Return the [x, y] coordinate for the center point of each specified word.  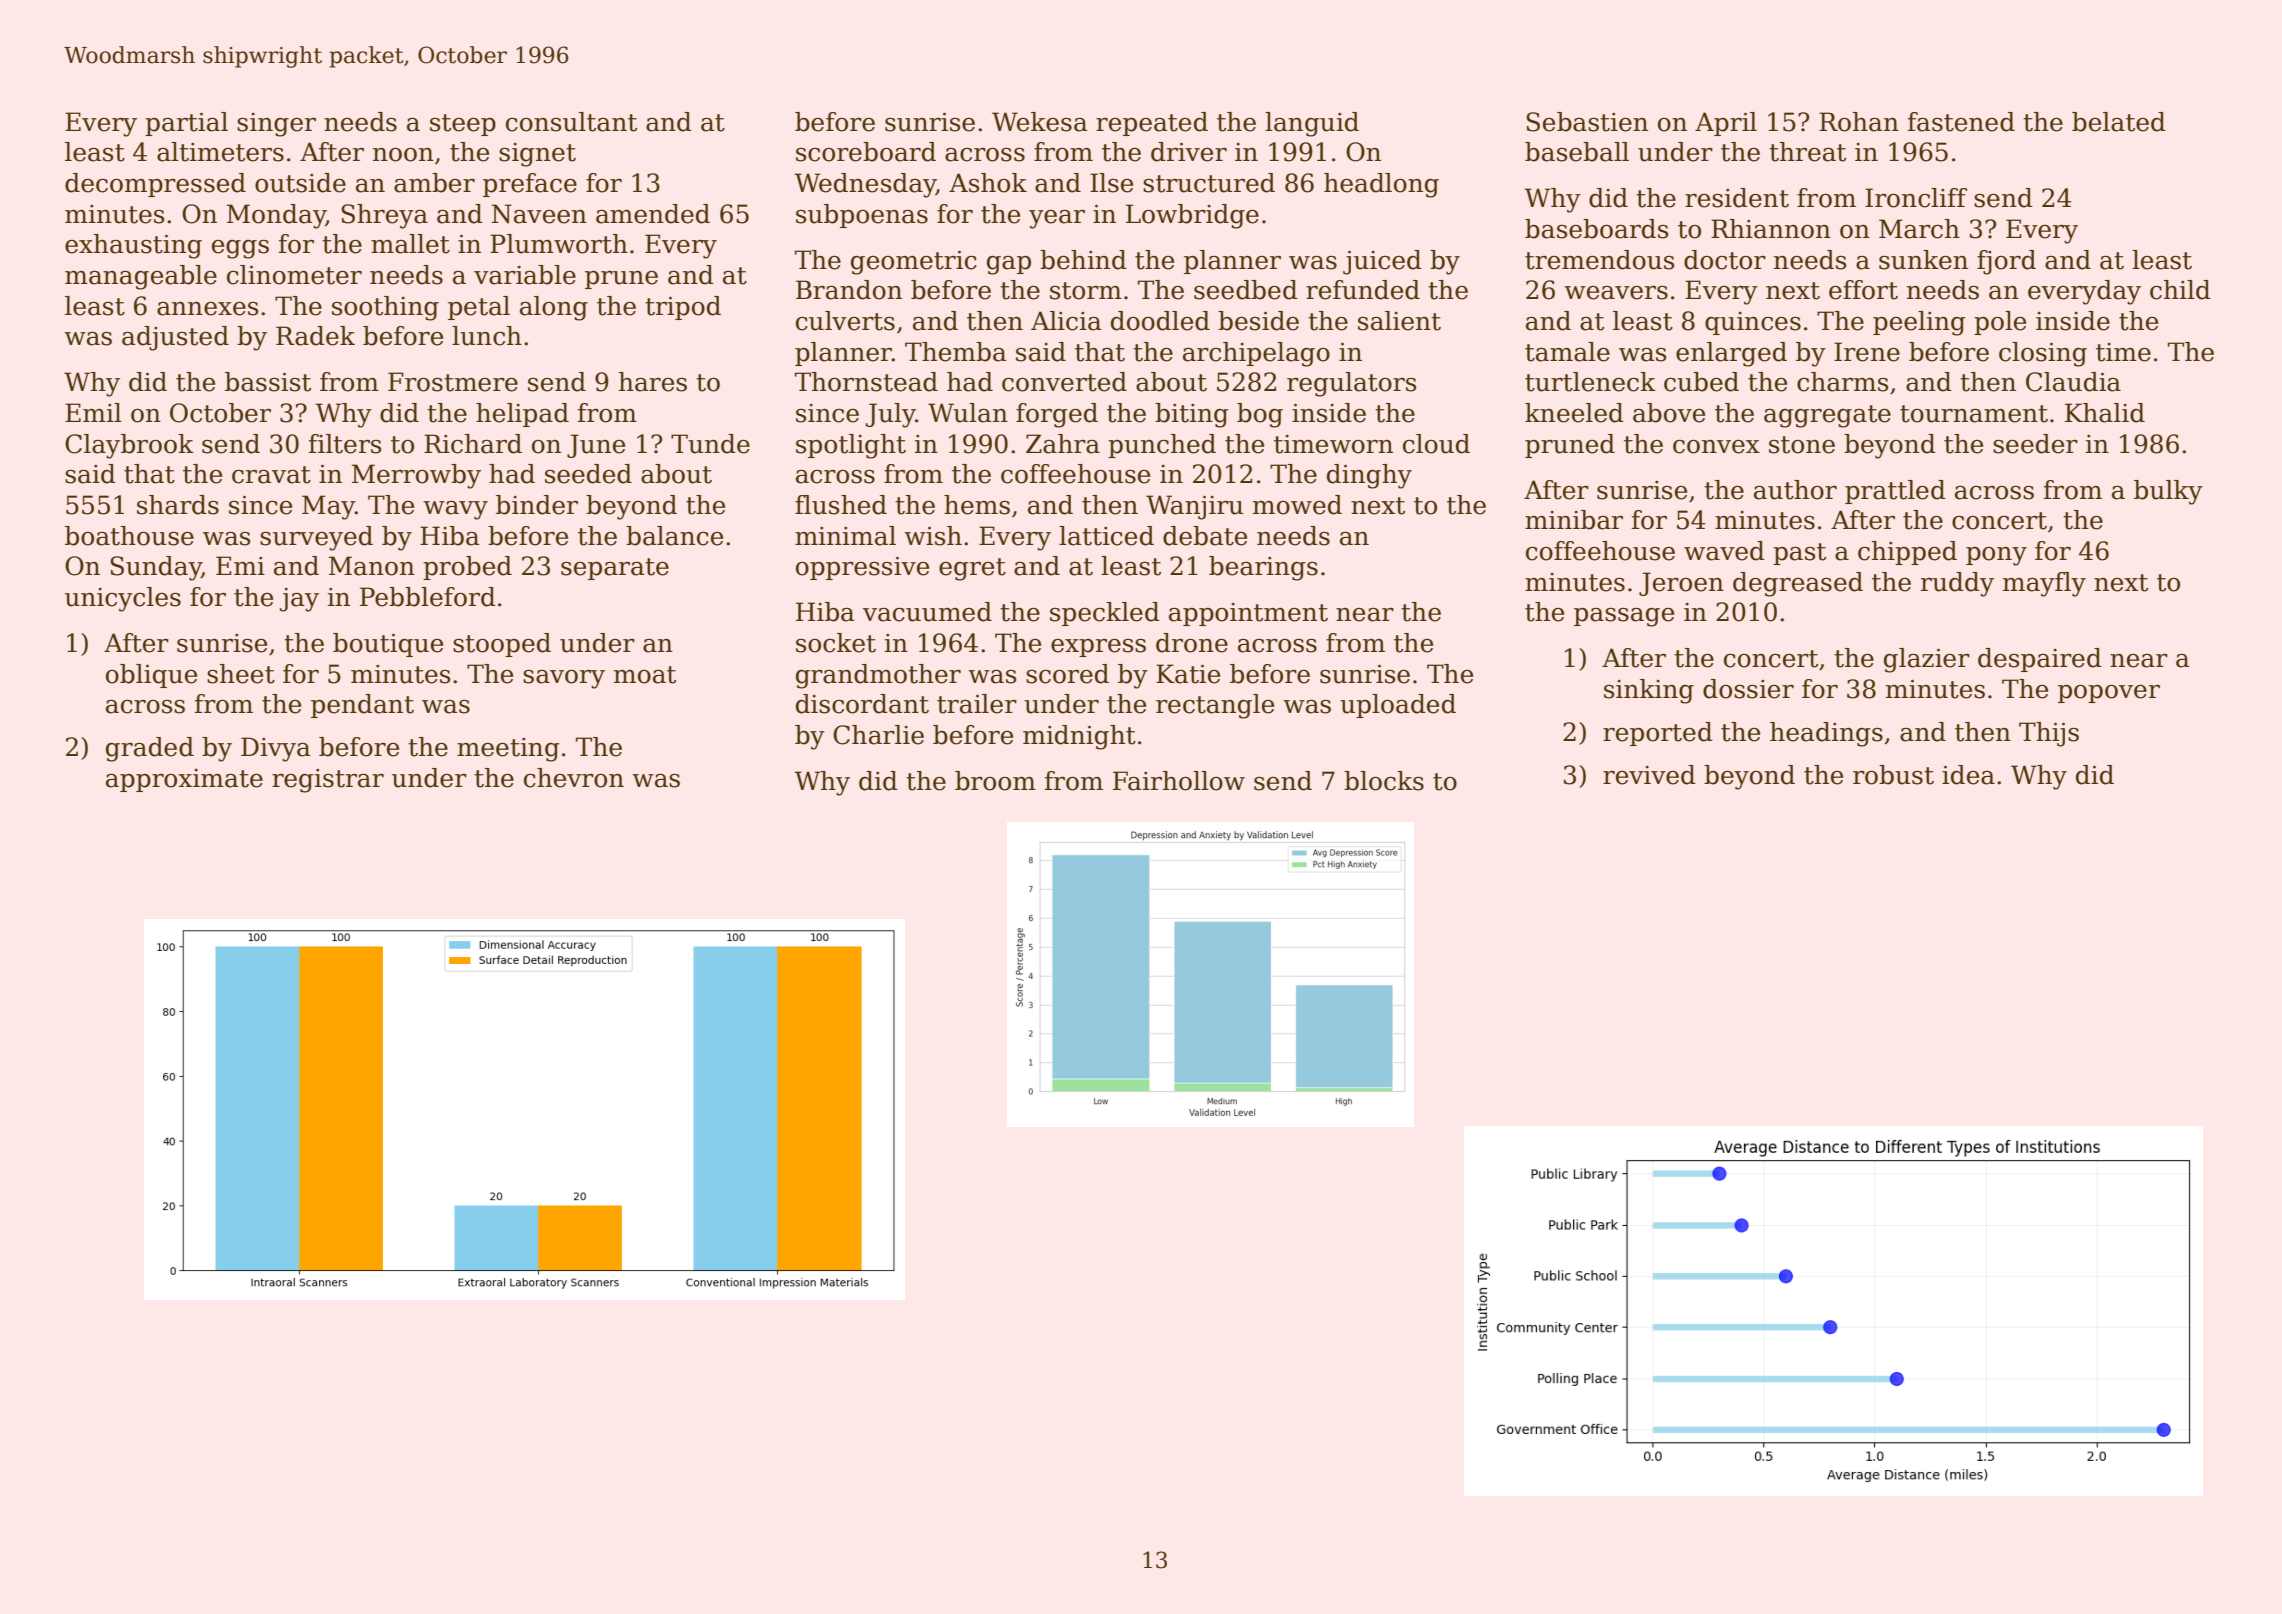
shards [178, 505]
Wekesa [1040, 122]
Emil [93, 412]
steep [463, 125]
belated [2119, 122]
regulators [1352, 384]
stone [1802, 445]
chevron [574, 778]
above [1669, 413]
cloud [1436, 444]
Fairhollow [1179, 781]
